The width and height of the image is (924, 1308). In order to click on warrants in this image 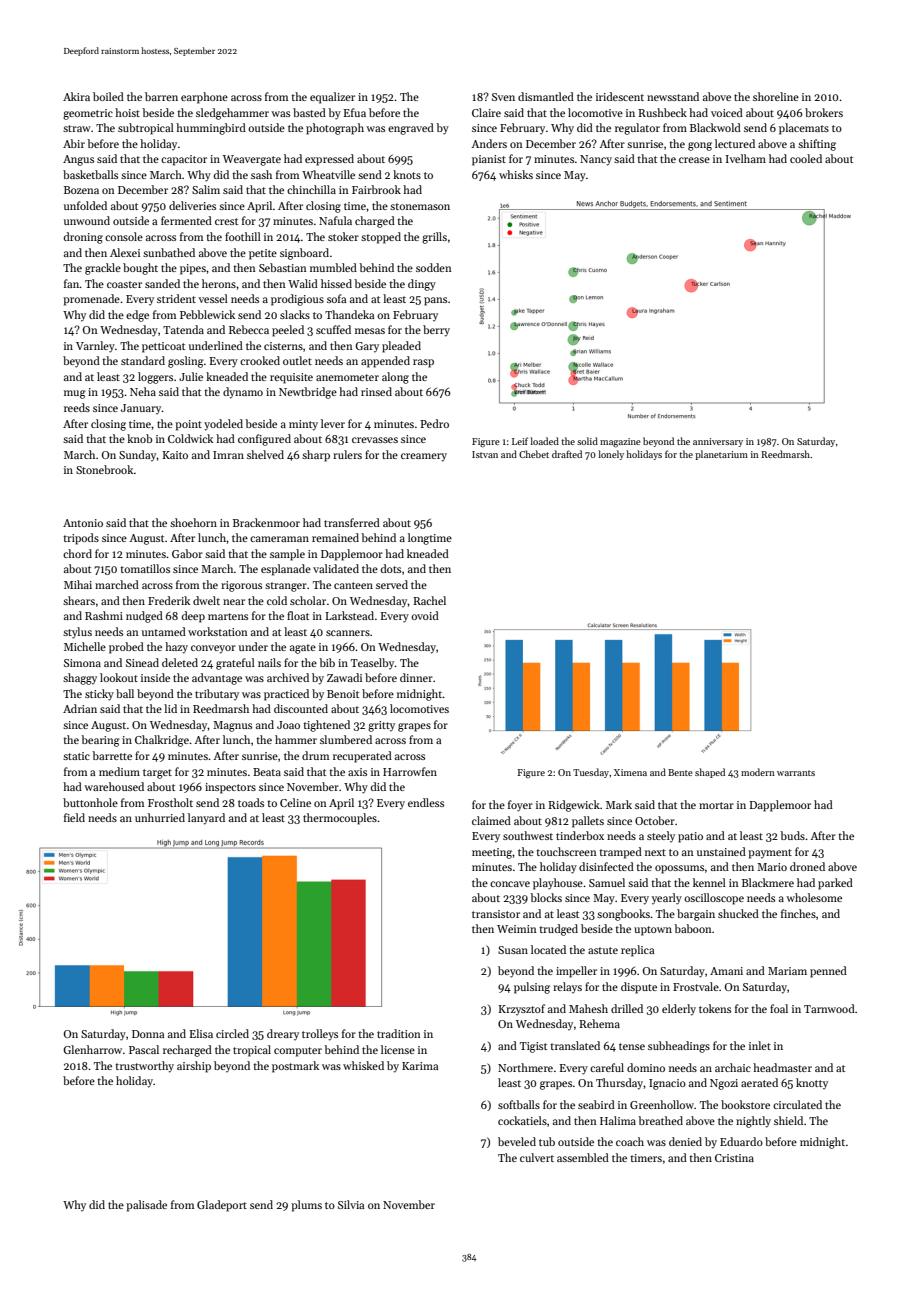, I will do `click(796, 773)`.
